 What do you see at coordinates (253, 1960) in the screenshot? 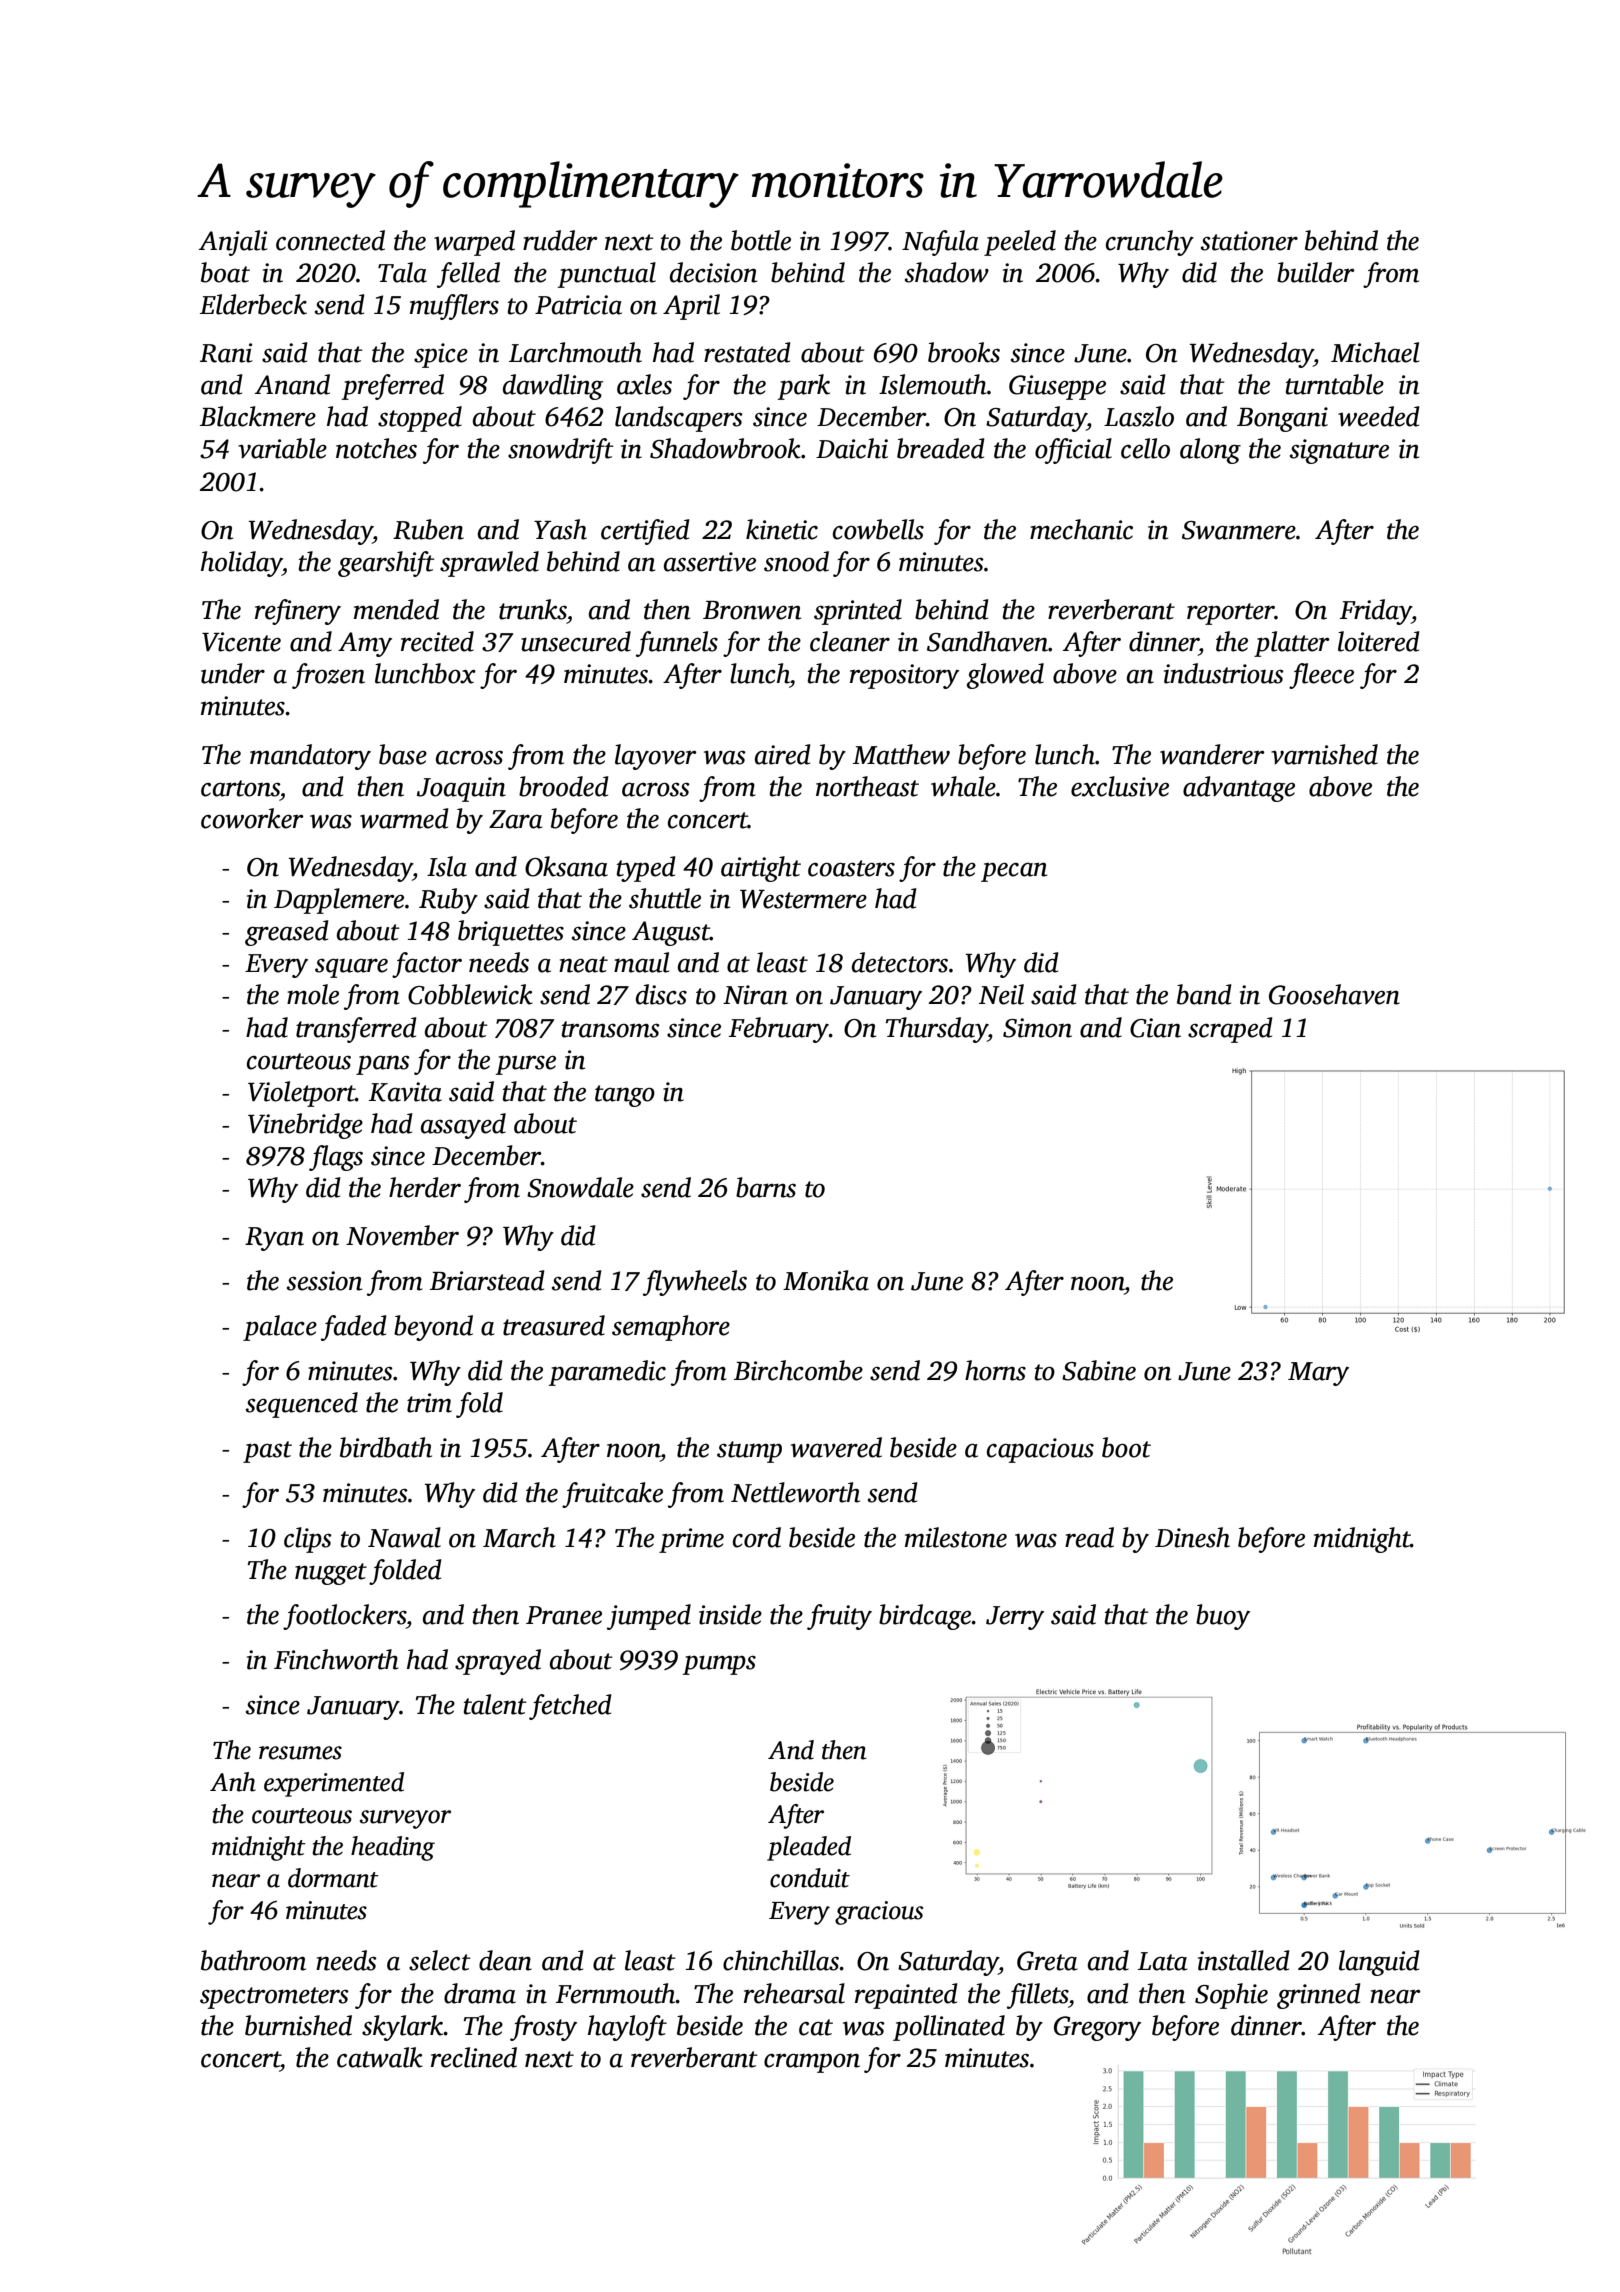
I see `bathroom` at bounding box center [253, 1960].
